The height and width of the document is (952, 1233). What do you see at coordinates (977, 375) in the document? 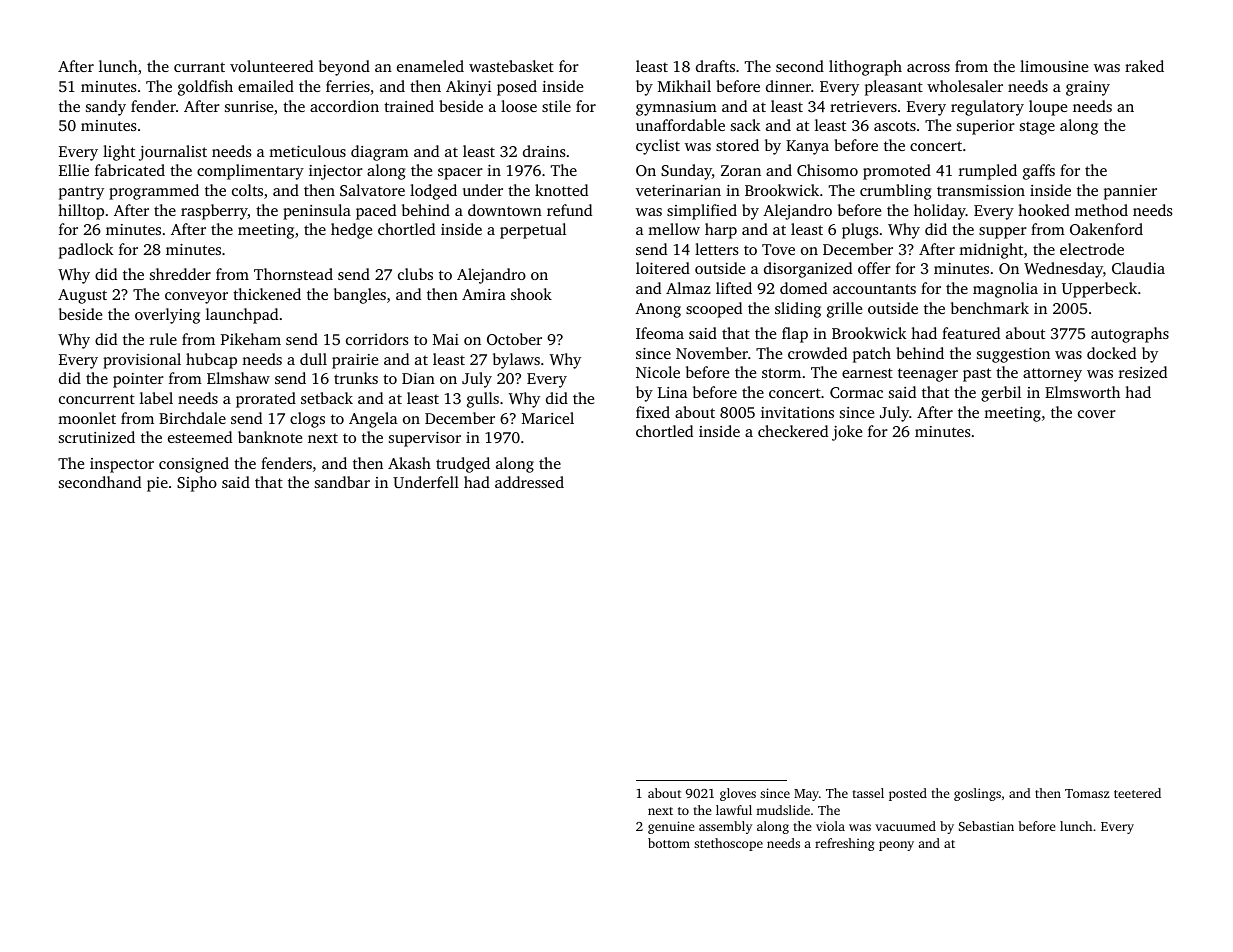
I see `past` at bounding box center [977, 375].
